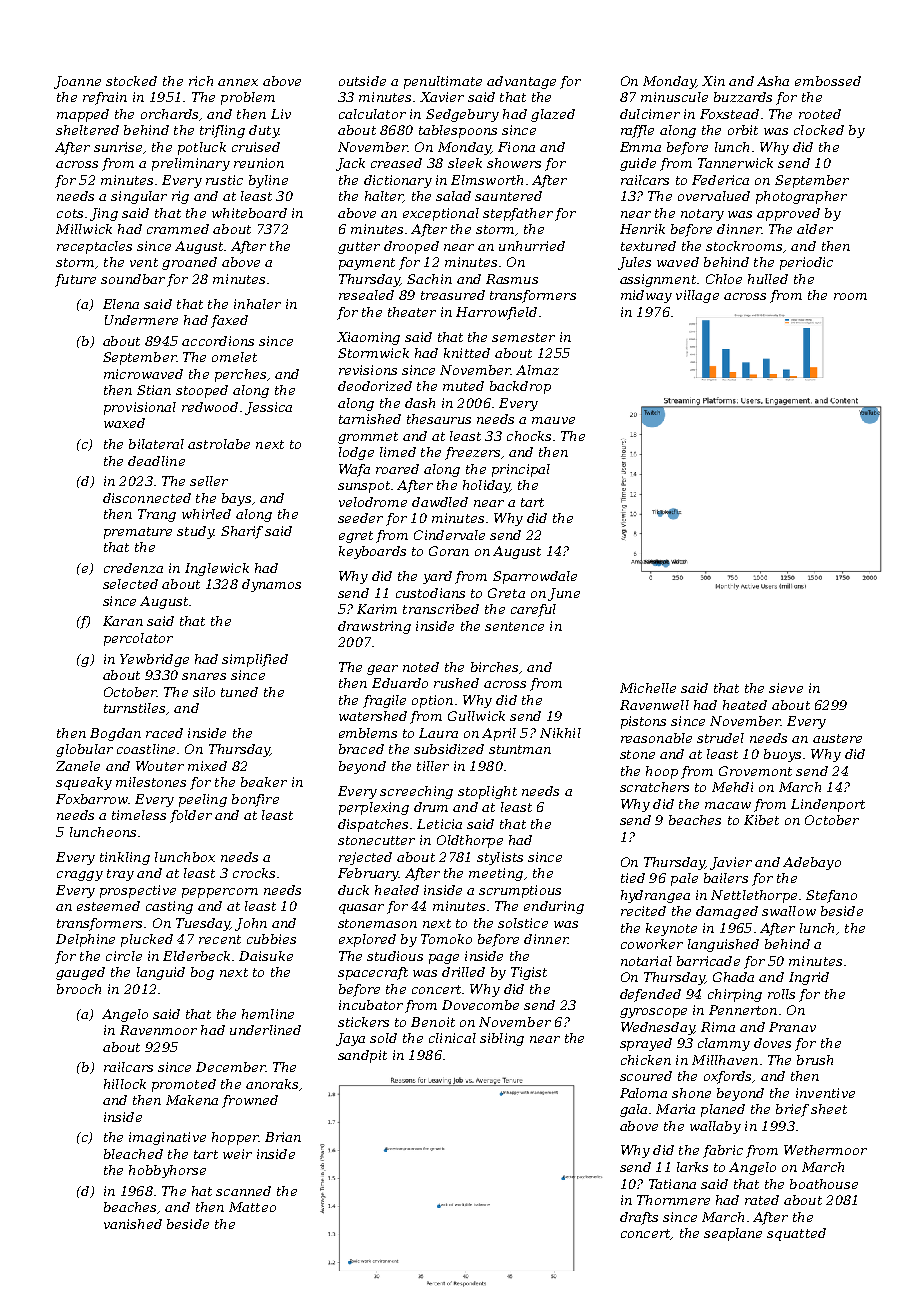  I want to click on premature, so click(138, 533).
